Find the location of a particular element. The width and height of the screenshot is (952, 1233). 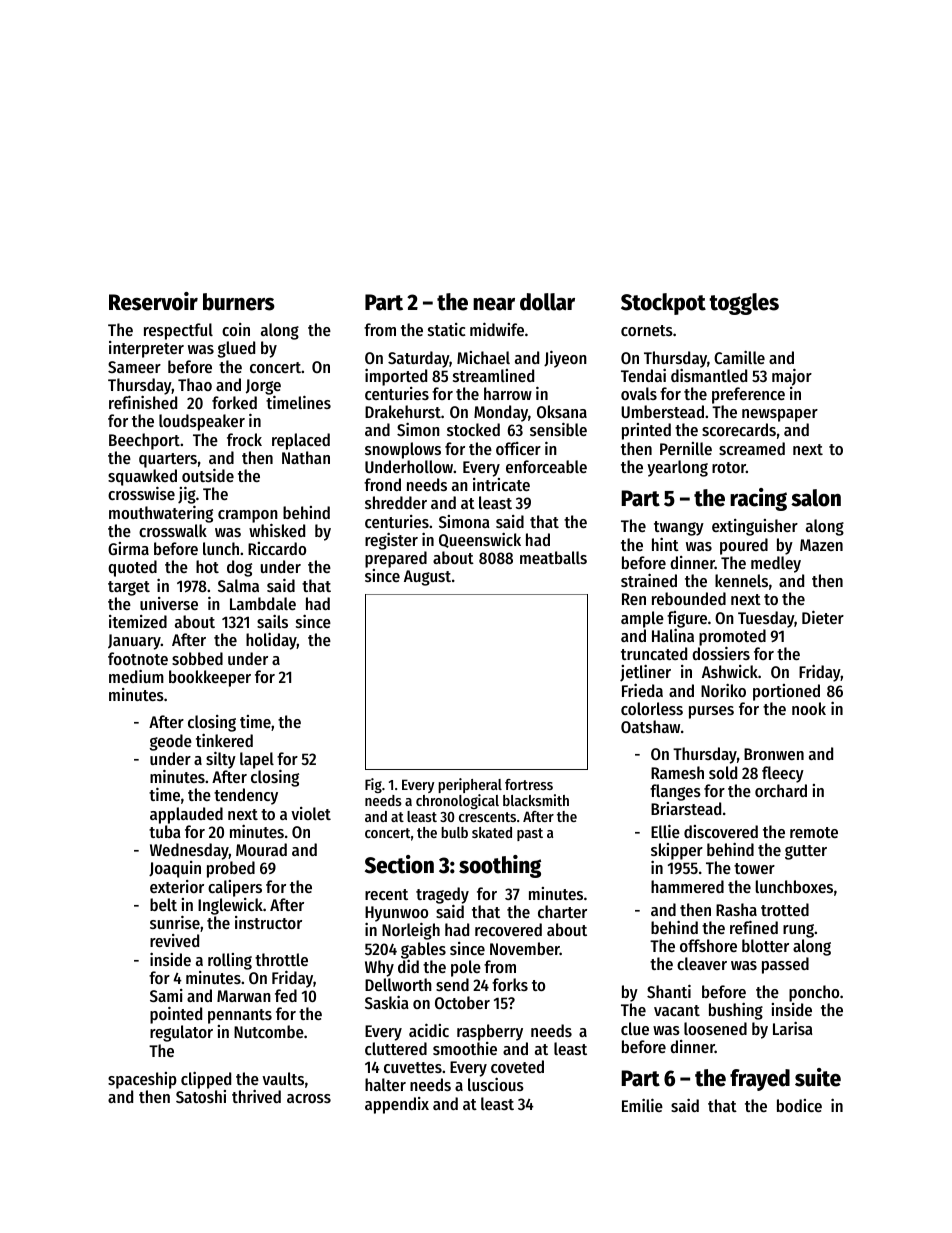

prepared is located at coordinates (396, 559).
